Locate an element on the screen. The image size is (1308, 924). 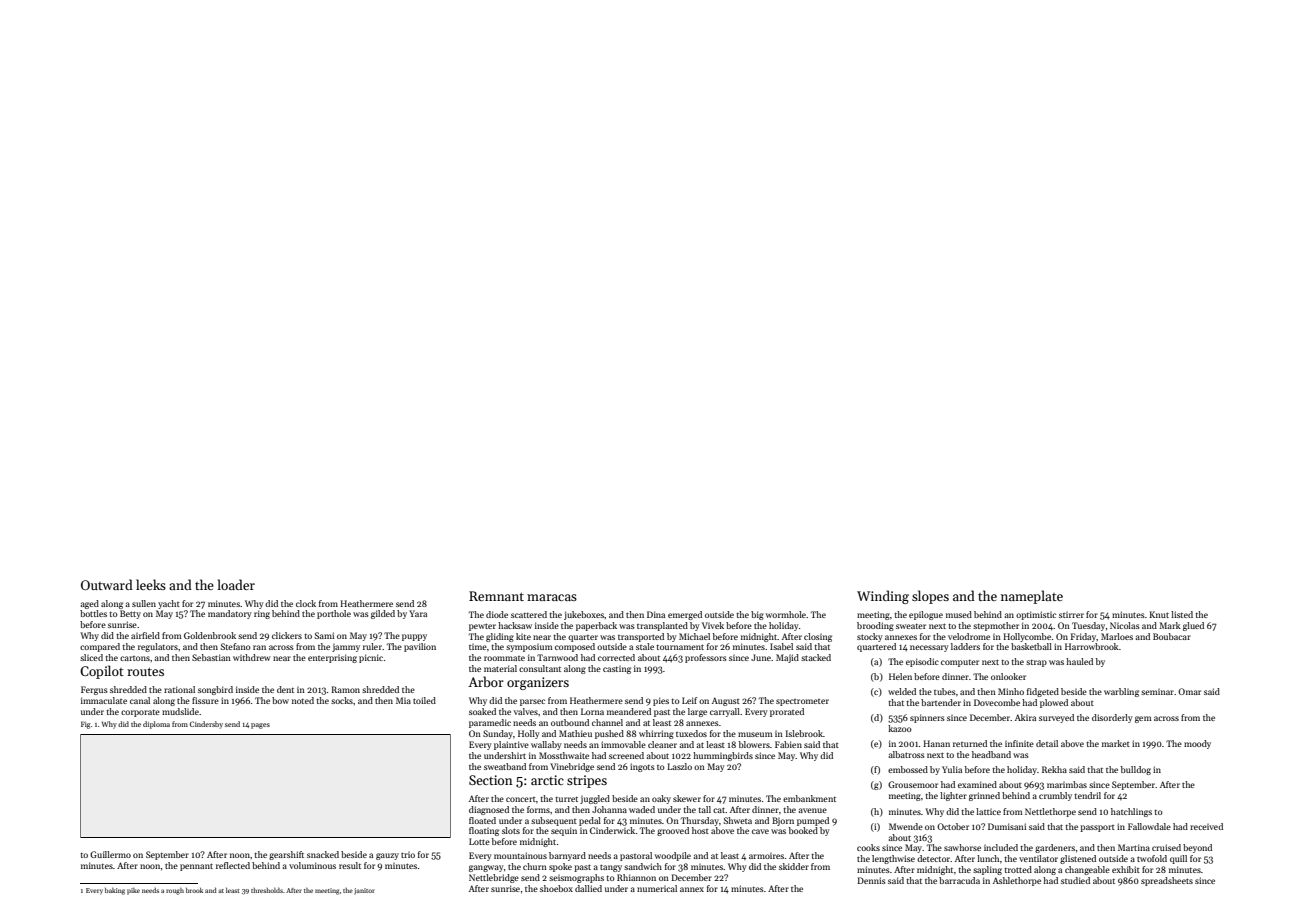
nameplate is located at coordinates (1032, 597).
